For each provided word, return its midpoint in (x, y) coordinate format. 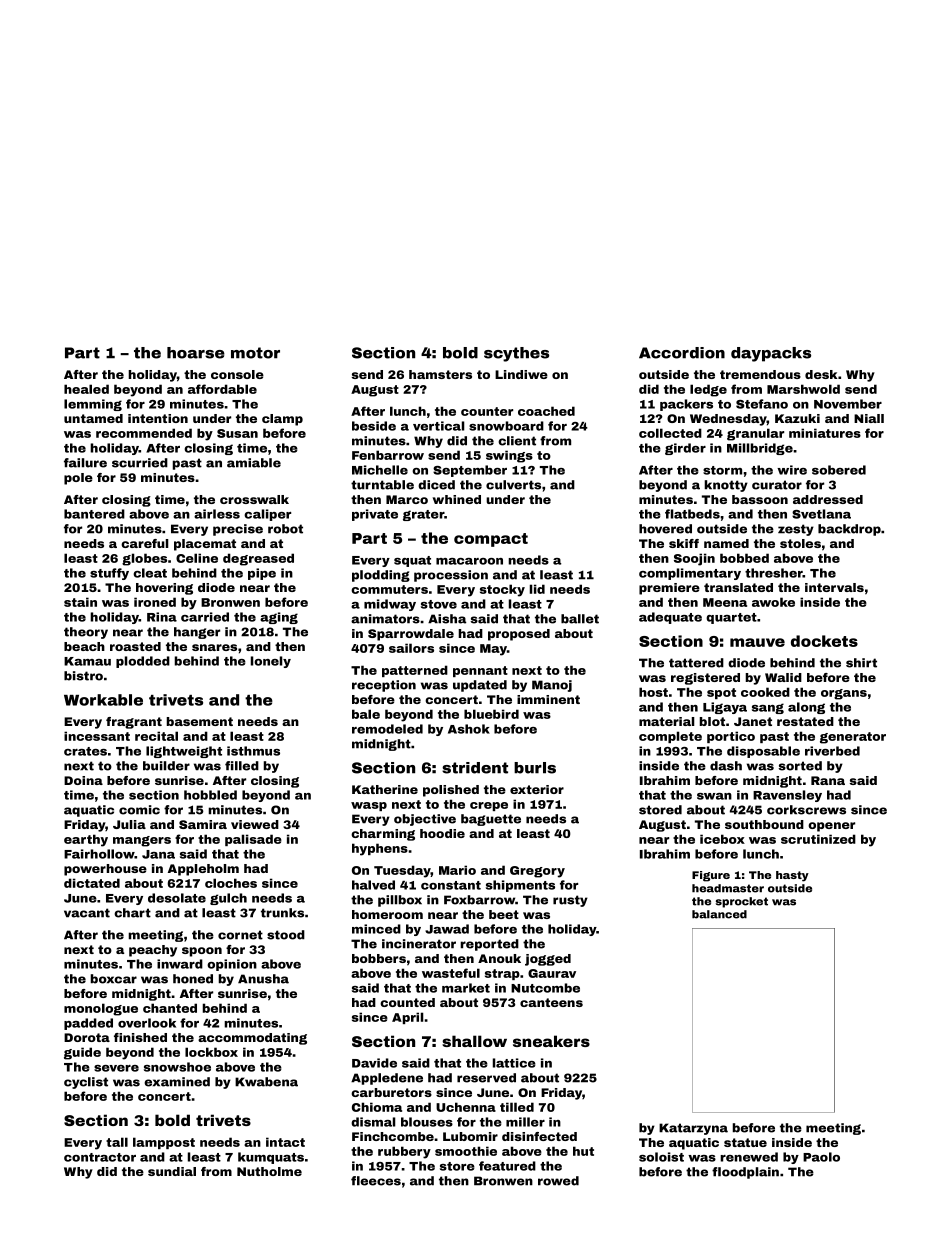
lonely (271, 662)
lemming (93, 405)
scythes (516, 354)
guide (82, 1053)
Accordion (682, 353)
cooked (765, 692)
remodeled (387, 729)
